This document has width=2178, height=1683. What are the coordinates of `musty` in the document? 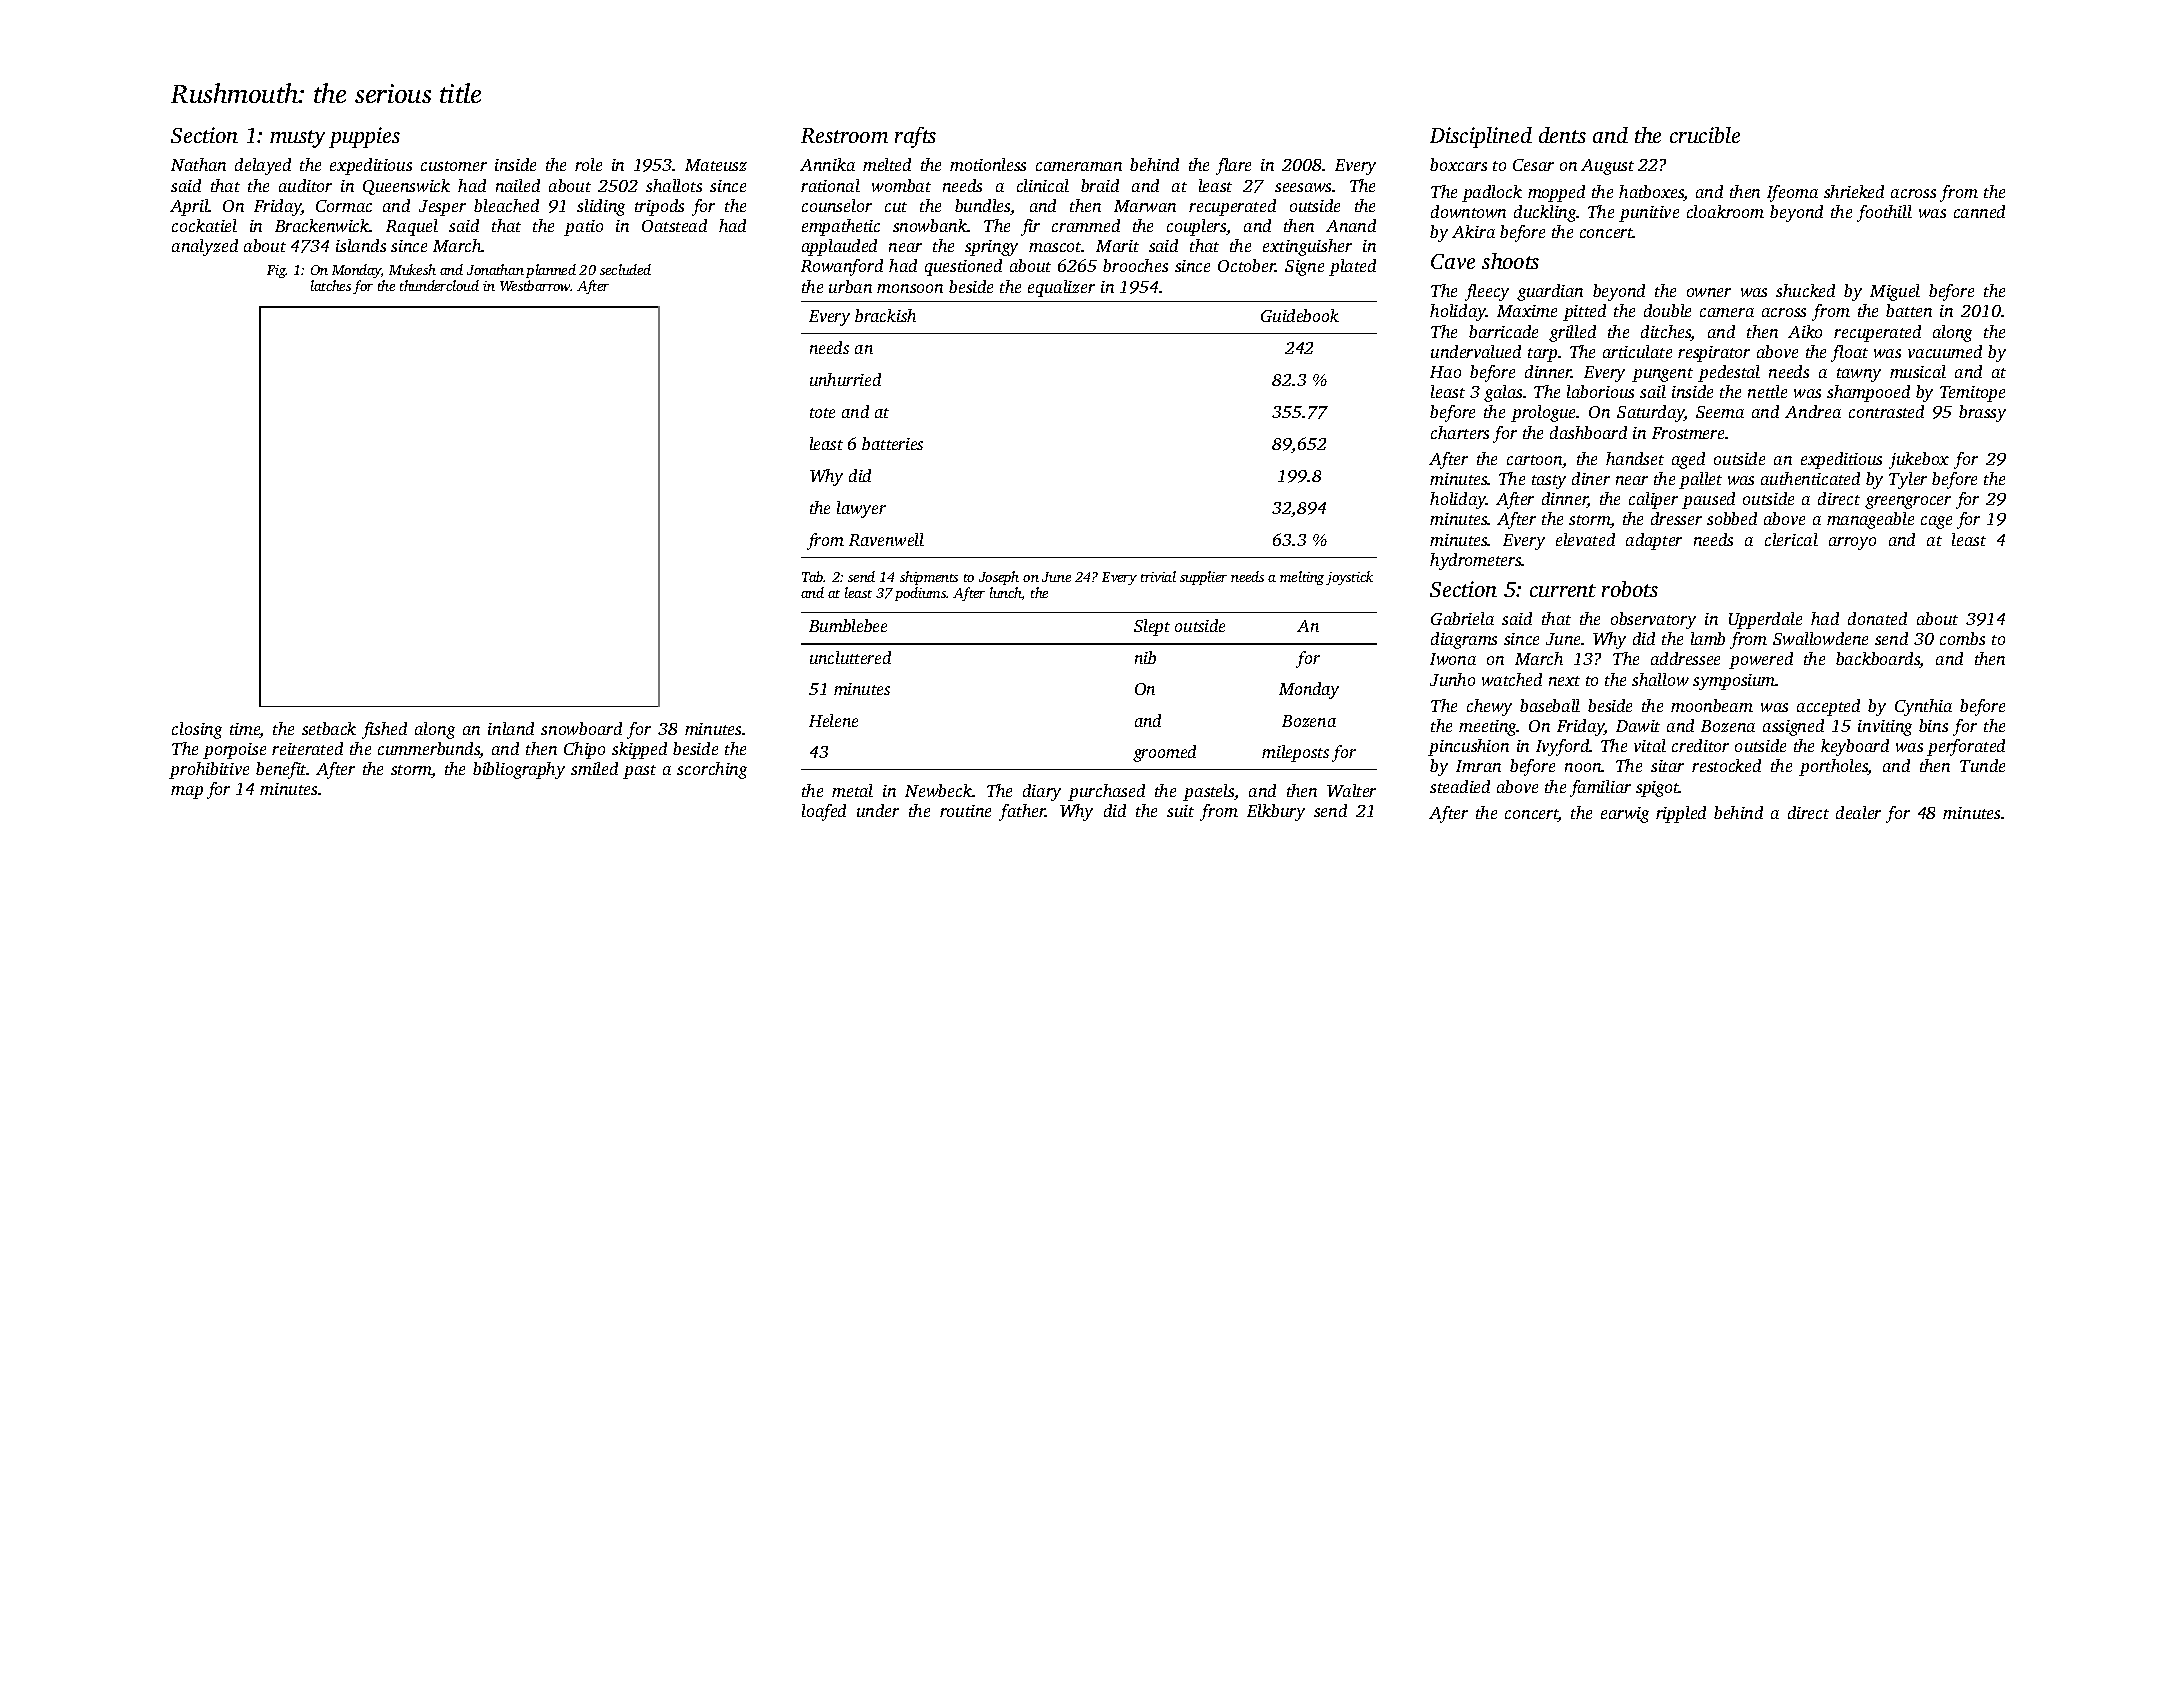 It's located at (297, 139).
